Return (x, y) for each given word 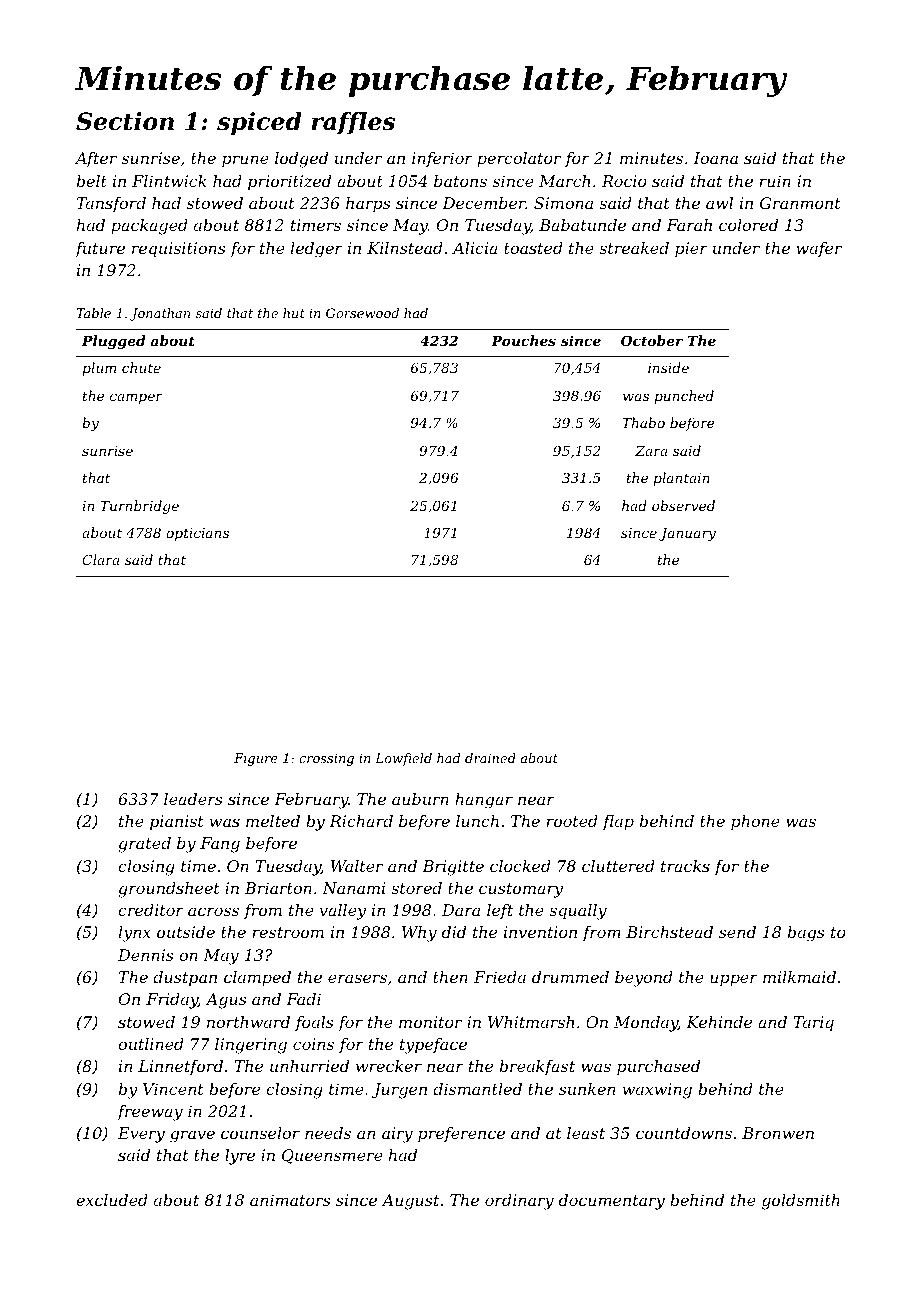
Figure (256, 759)
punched (684, 397)
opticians (197, 534)
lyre (240, 1157)
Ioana (715, 158)
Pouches (523, 340)
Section (125, 121)
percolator (519, 160)
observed (683, 505)
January (687, 534)
